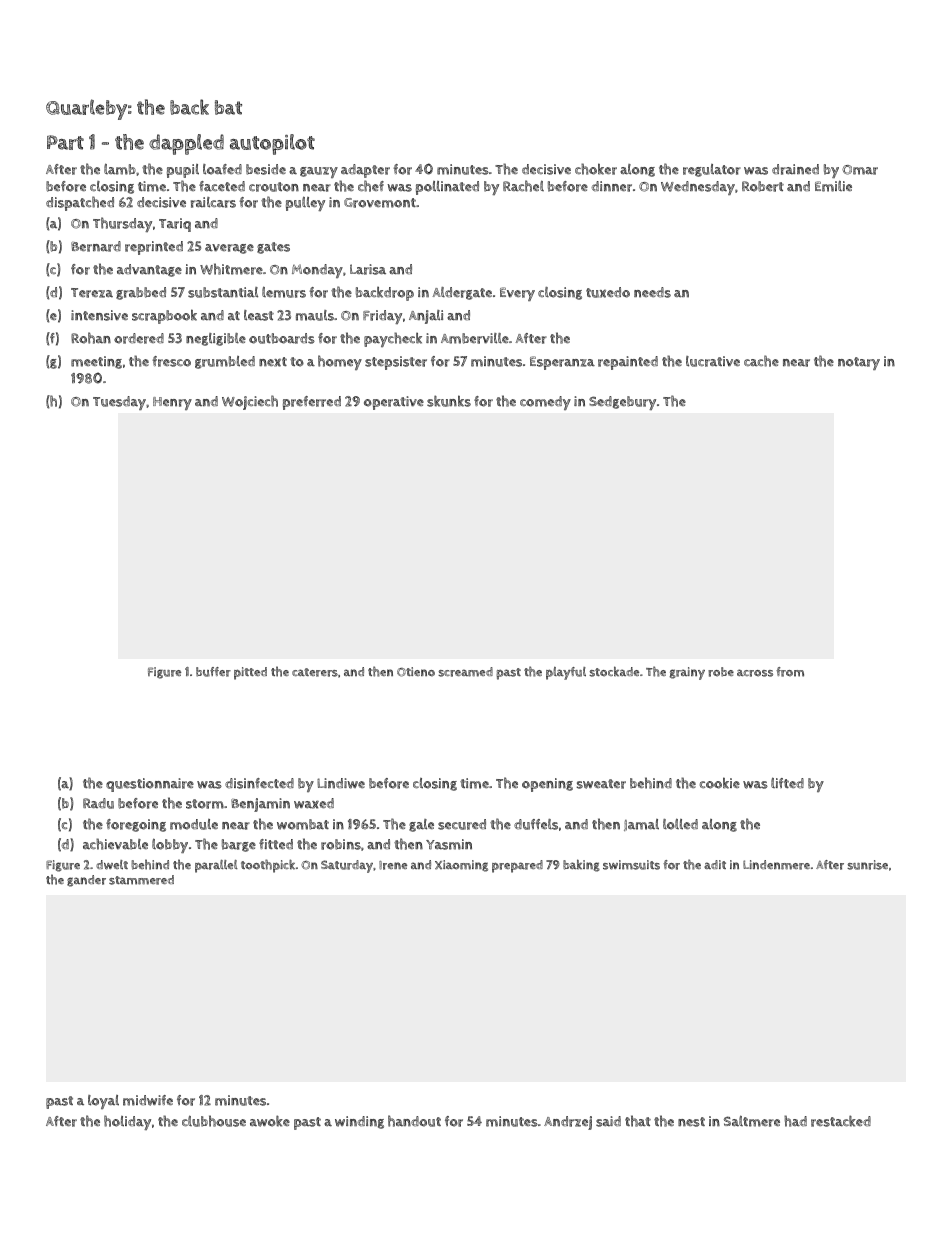  What do you see at coordinates (776, 865) in the document?
I see `Lindenmere` at bounding box center [776, 865].
